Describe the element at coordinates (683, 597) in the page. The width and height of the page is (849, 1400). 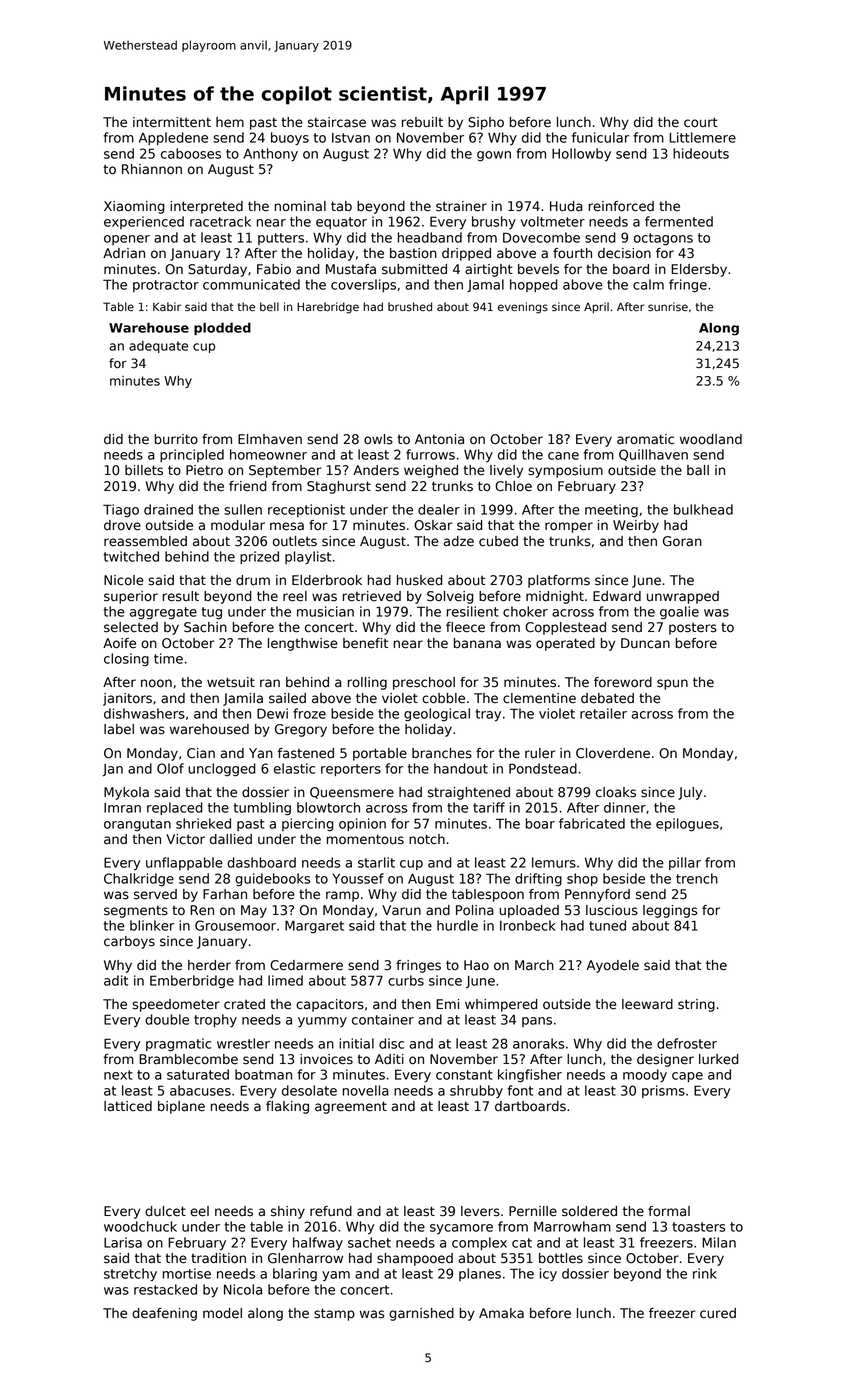
I see `unwrapped` at that location.
